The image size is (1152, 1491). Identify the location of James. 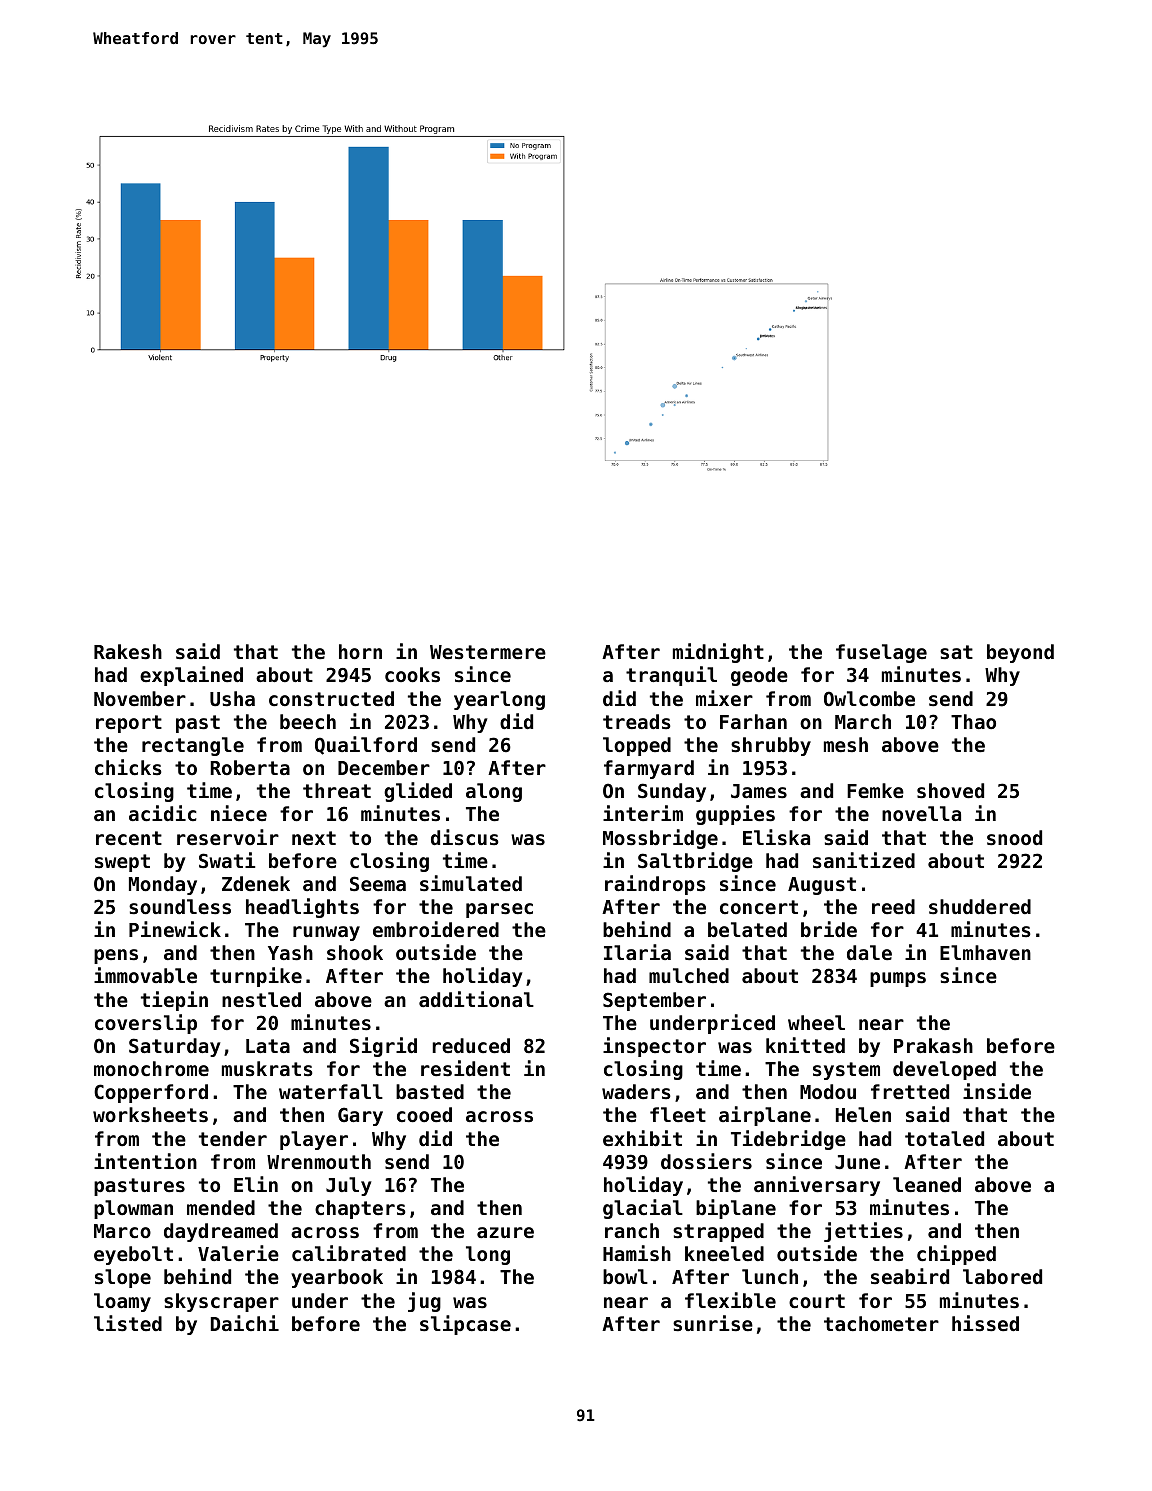
(759, 791).
